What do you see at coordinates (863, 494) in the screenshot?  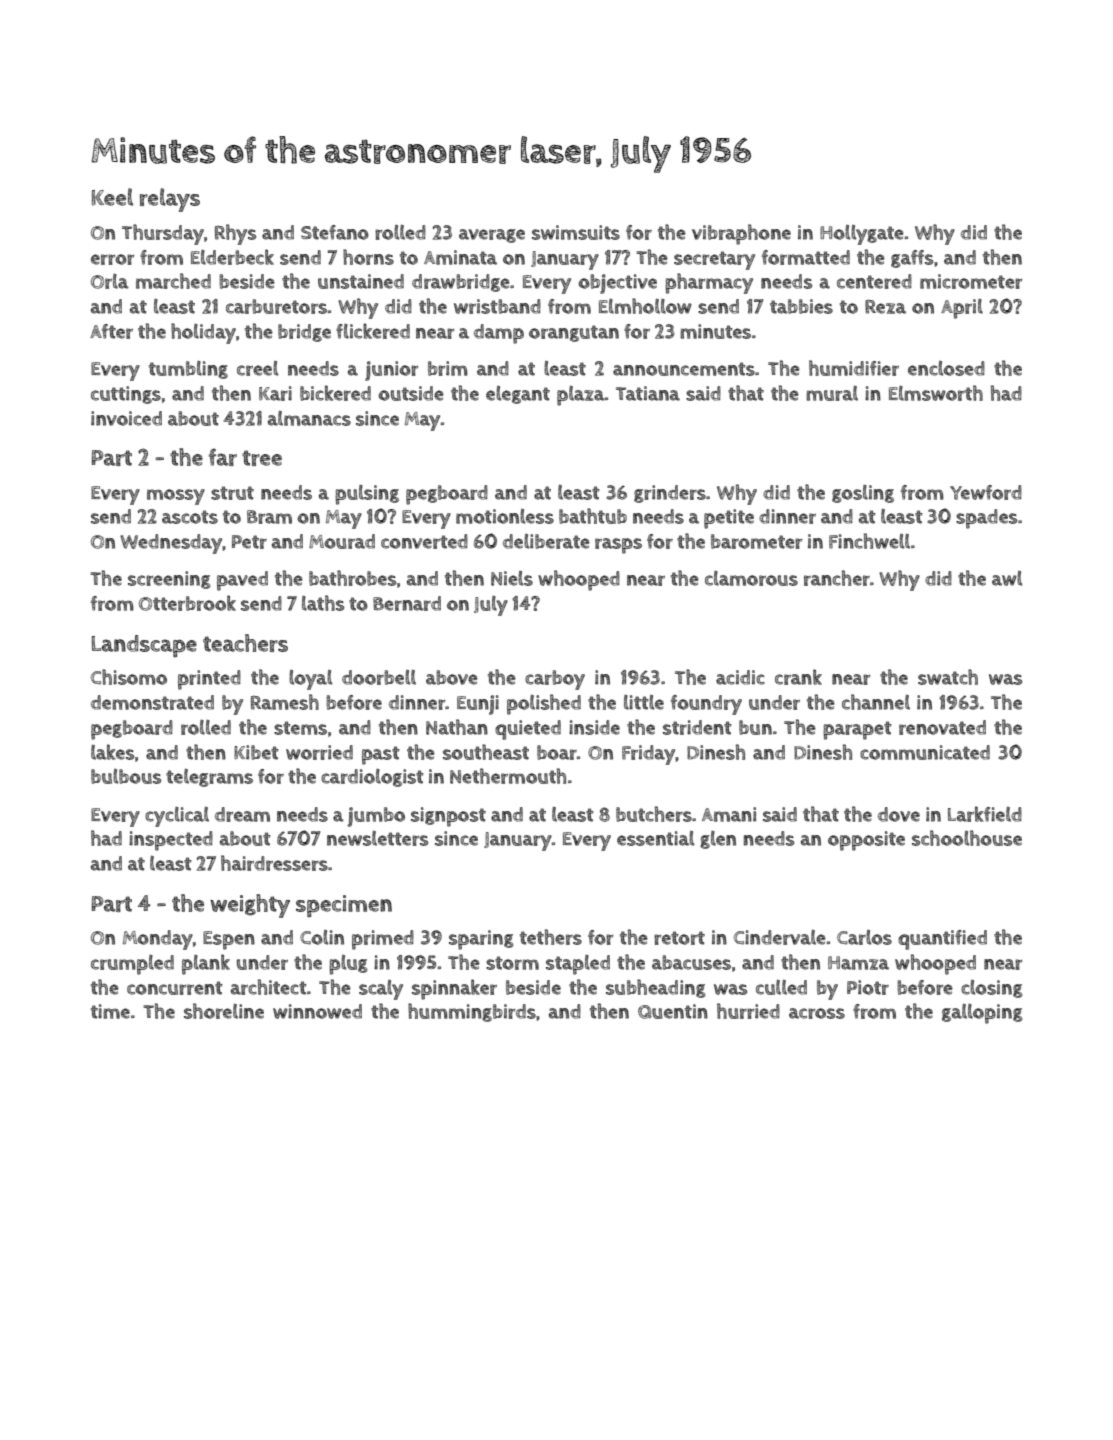 I see `gosling` at bounding box center [863, 494].
